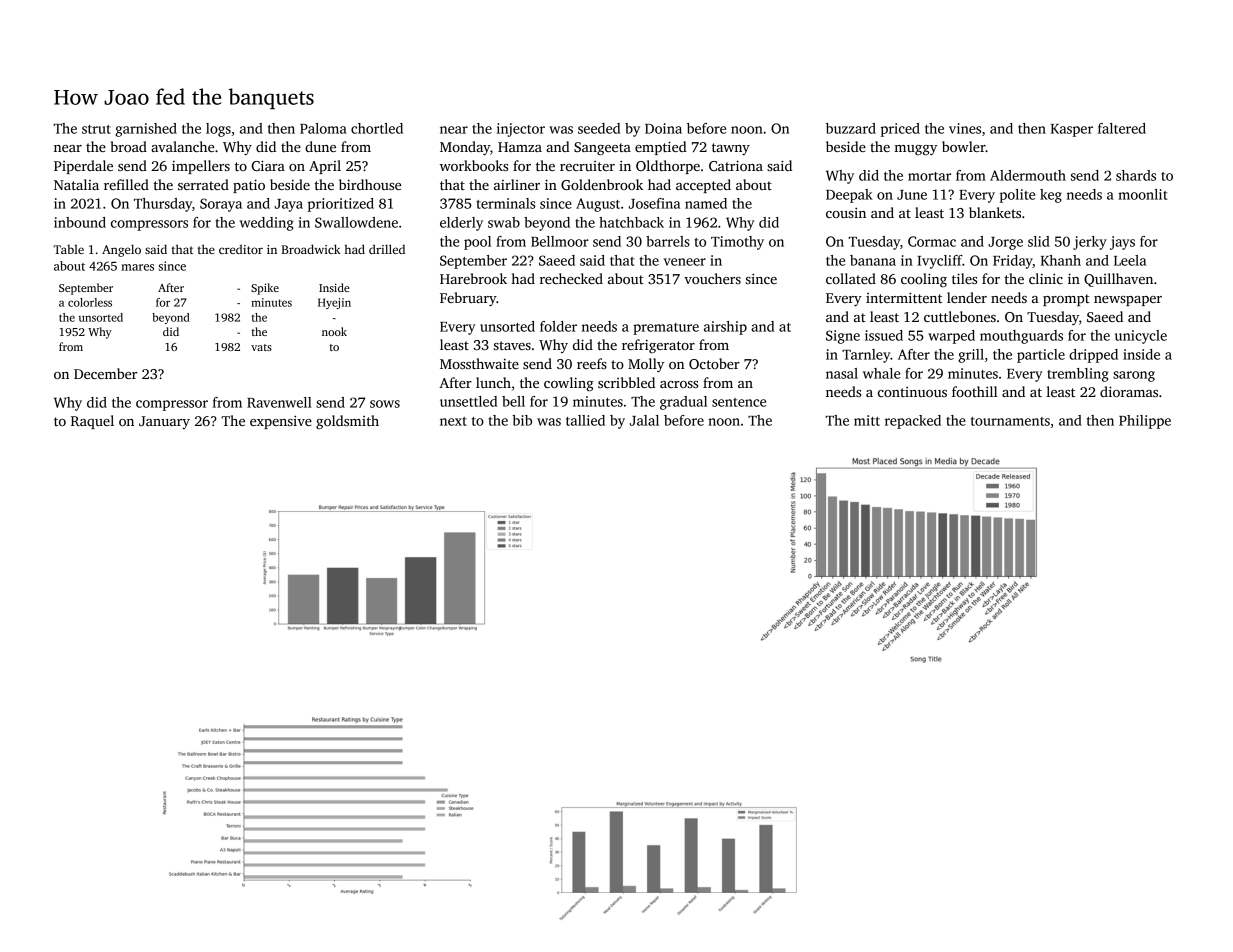 The image size is (1233, 952). Describe the element at coordinates (521, 130) in the document. I see `injector` at that location.
